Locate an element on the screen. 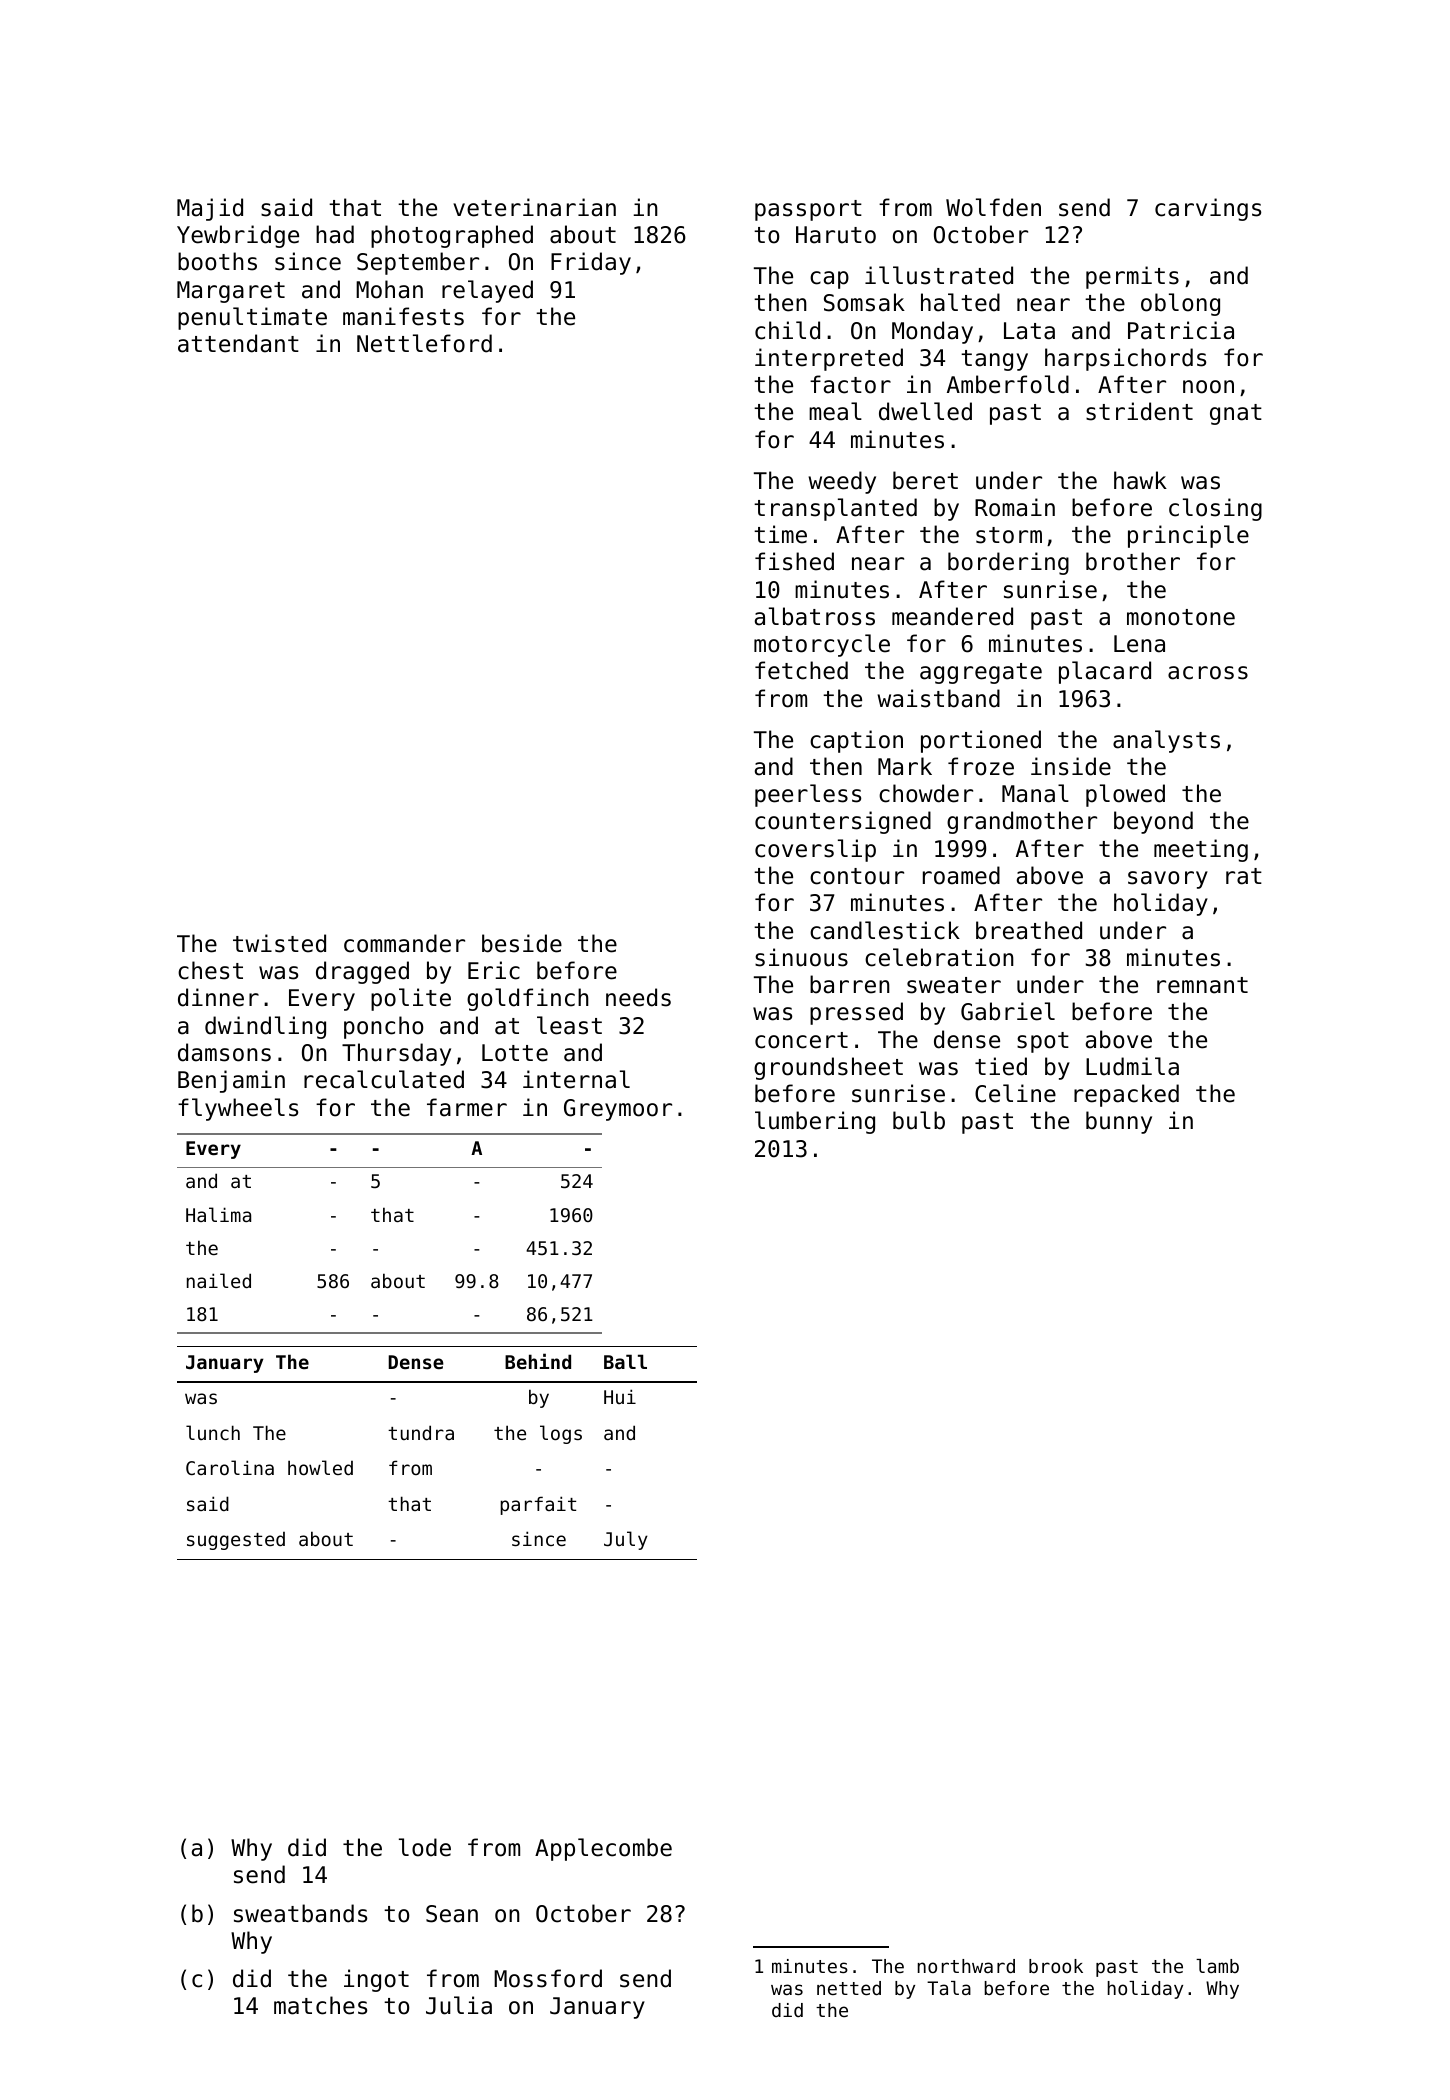  twisted is located at coordinates (279, 943).
